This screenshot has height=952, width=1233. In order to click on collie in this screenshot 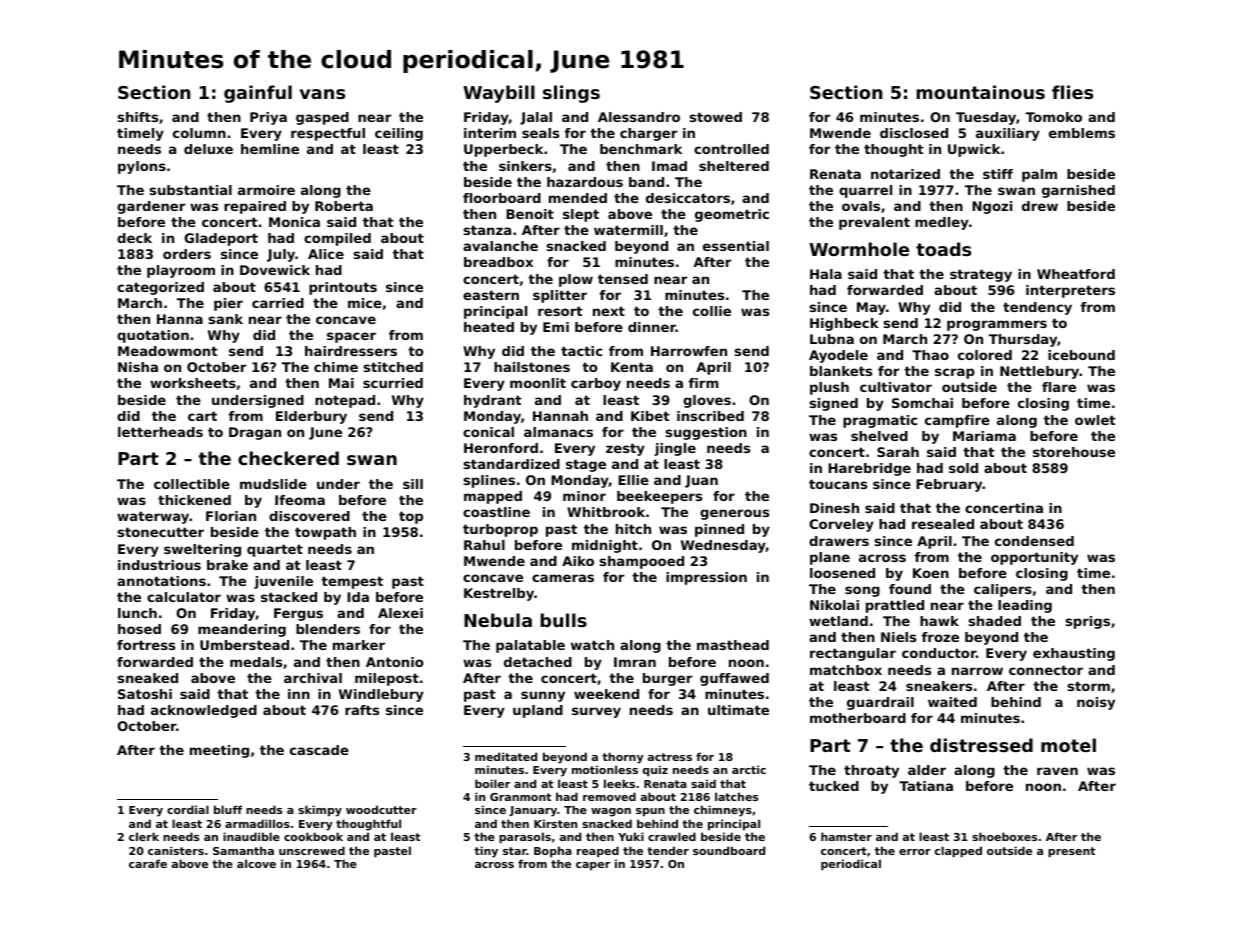, I will do `click(712, 311)`.
